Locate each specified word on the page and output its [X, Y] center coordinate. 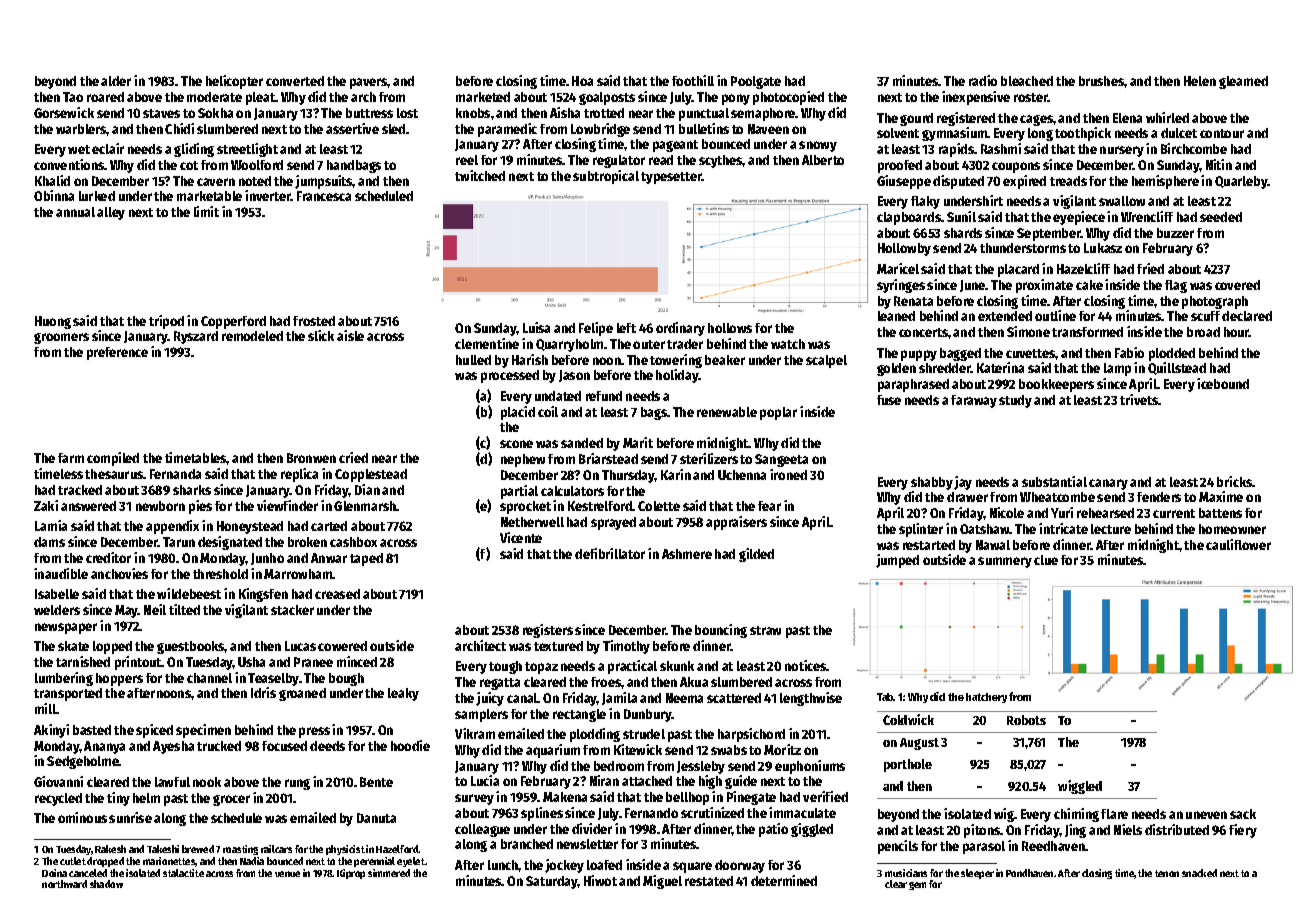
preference [117, 353]
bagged [960, 354]
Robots [1026, 720]
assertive [352, 128]
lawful [172, 782]
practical [632, 667]
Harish [530, 359]
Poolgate [756, 82]
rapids [956, 150]
